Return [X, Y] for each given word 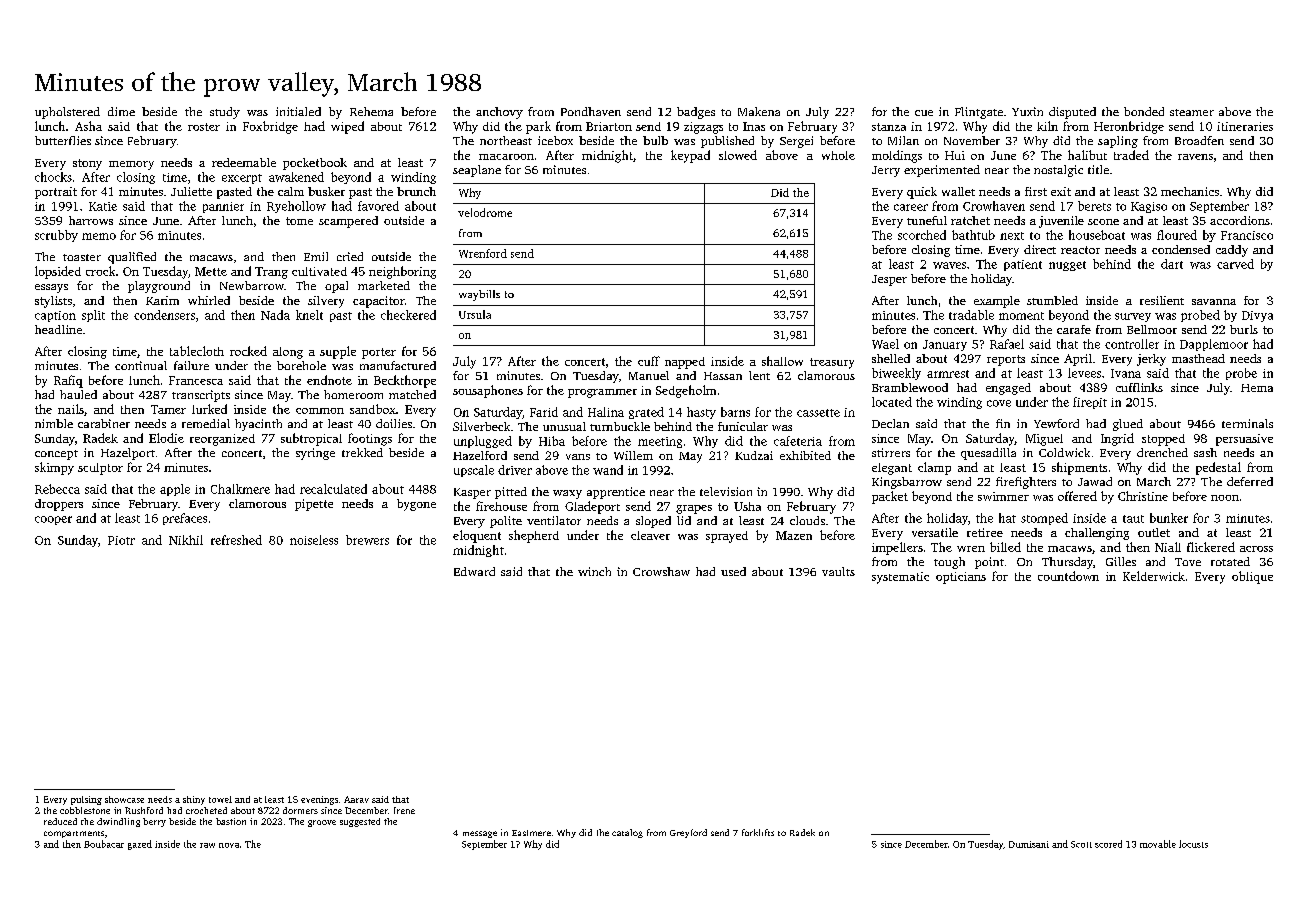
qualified [132, 258]
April [1078, 360]
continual [141, 365]
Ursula [475, 314]
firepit [1090, 403]
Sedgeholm [686, 391]
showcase [124, 799]
